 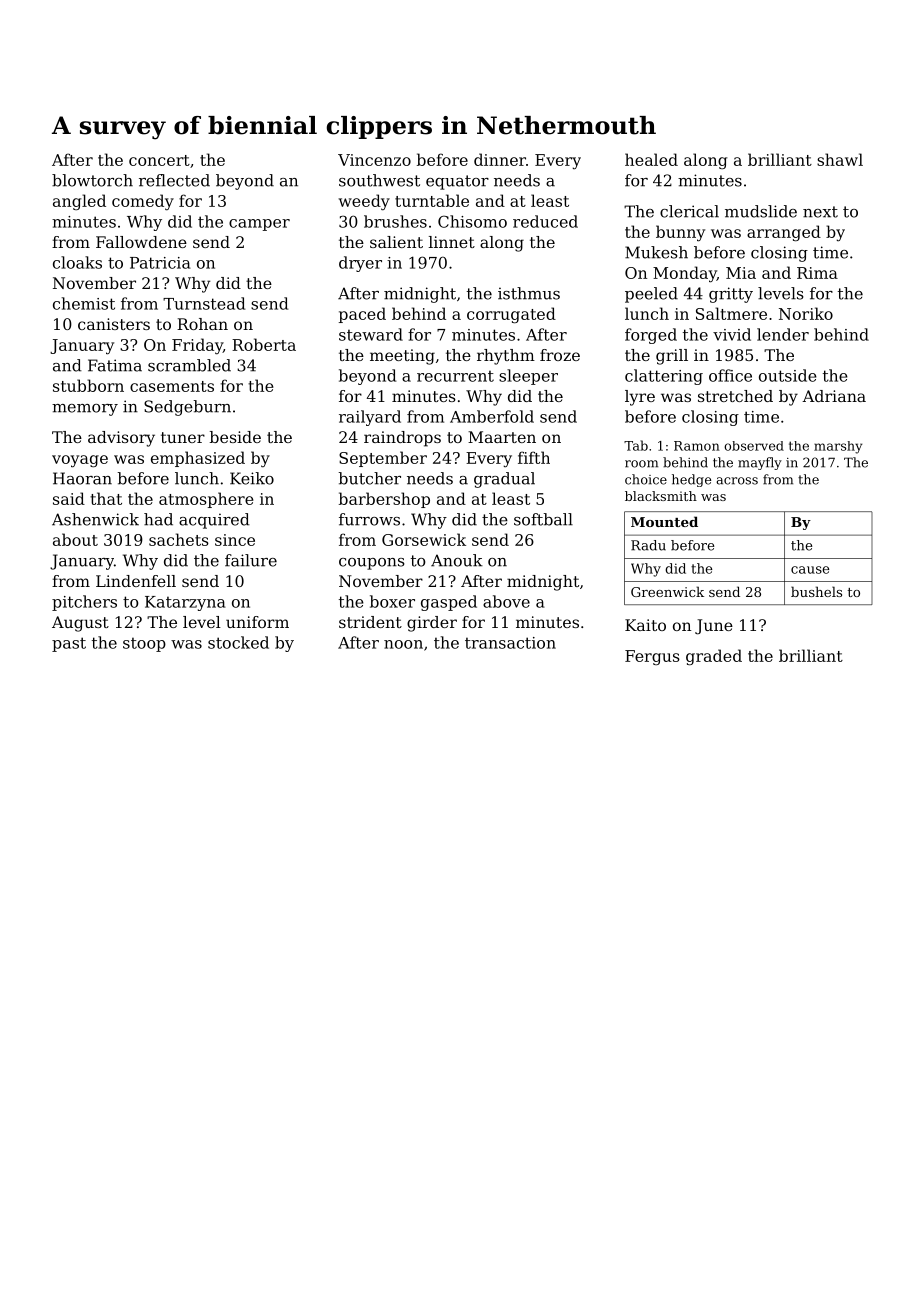 What do you see at coordinates (806, 313) in the screenshot?
I see `Noriko` at bounding box center [806, 313].
